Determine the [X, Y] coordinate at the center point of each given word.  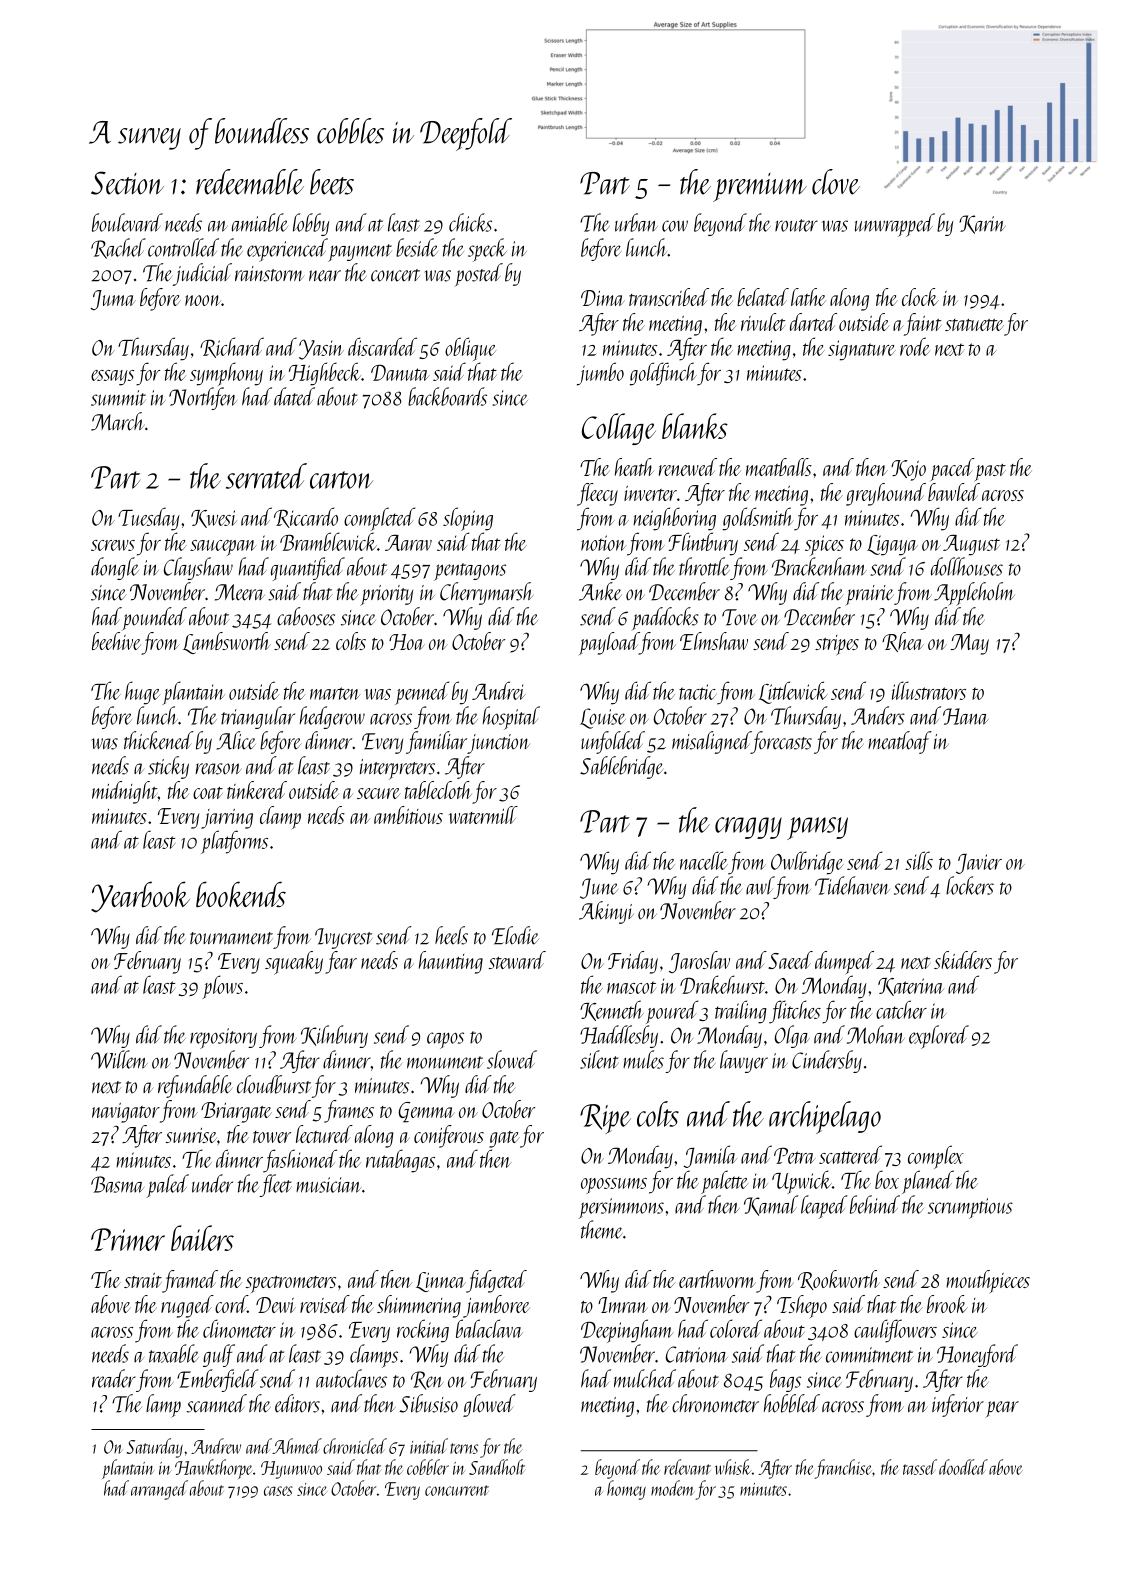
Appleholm [974, 594]
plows [222, 987]
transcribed [669, 297]
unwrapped [895, 225]
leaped [824, 1207]
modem [673, 1488]
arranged [159, 1490]
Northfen [203, 398]
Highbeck [325, 374]
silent [599, 1059]
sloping [468, 519]
